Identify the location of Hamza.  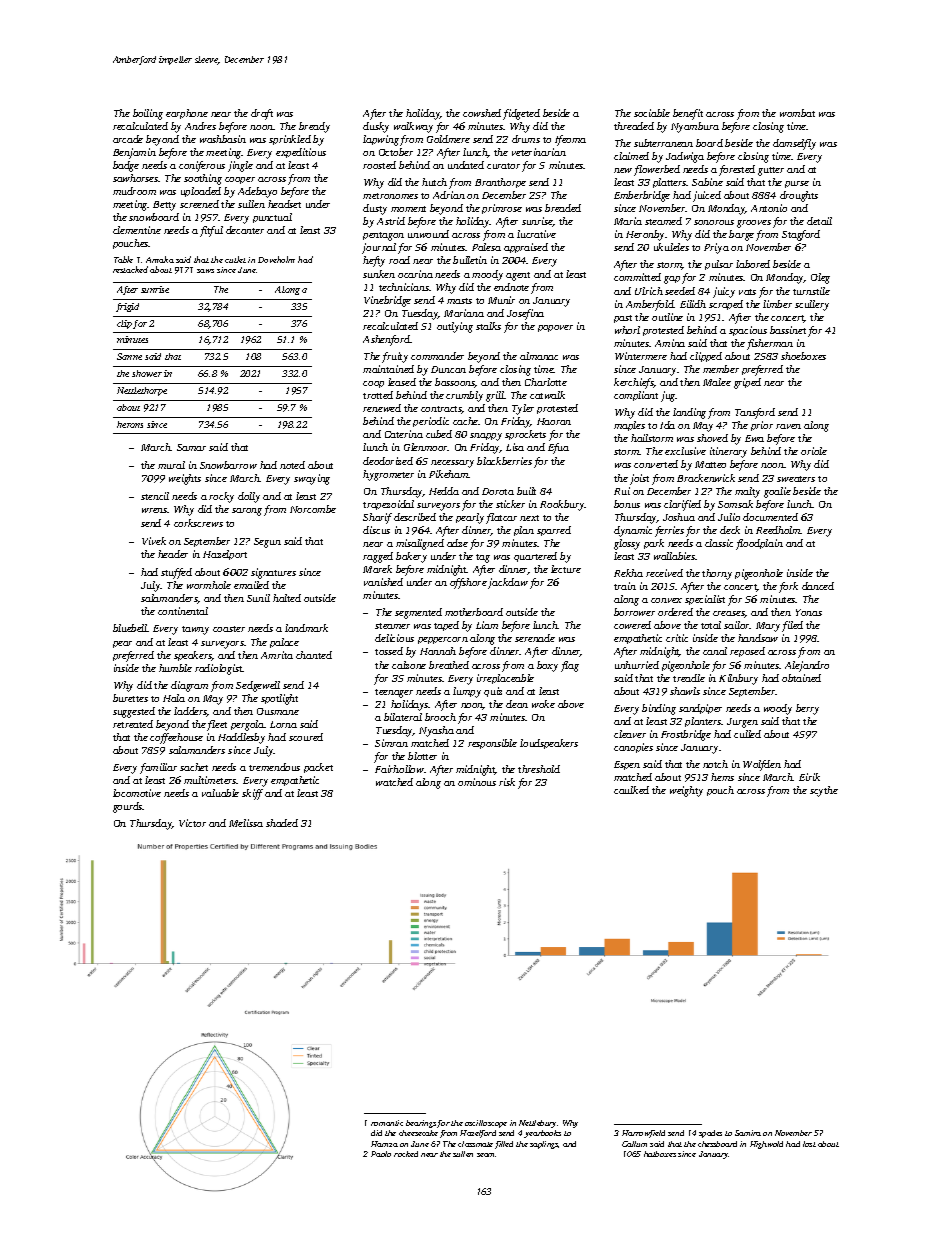
(384, 1144).
